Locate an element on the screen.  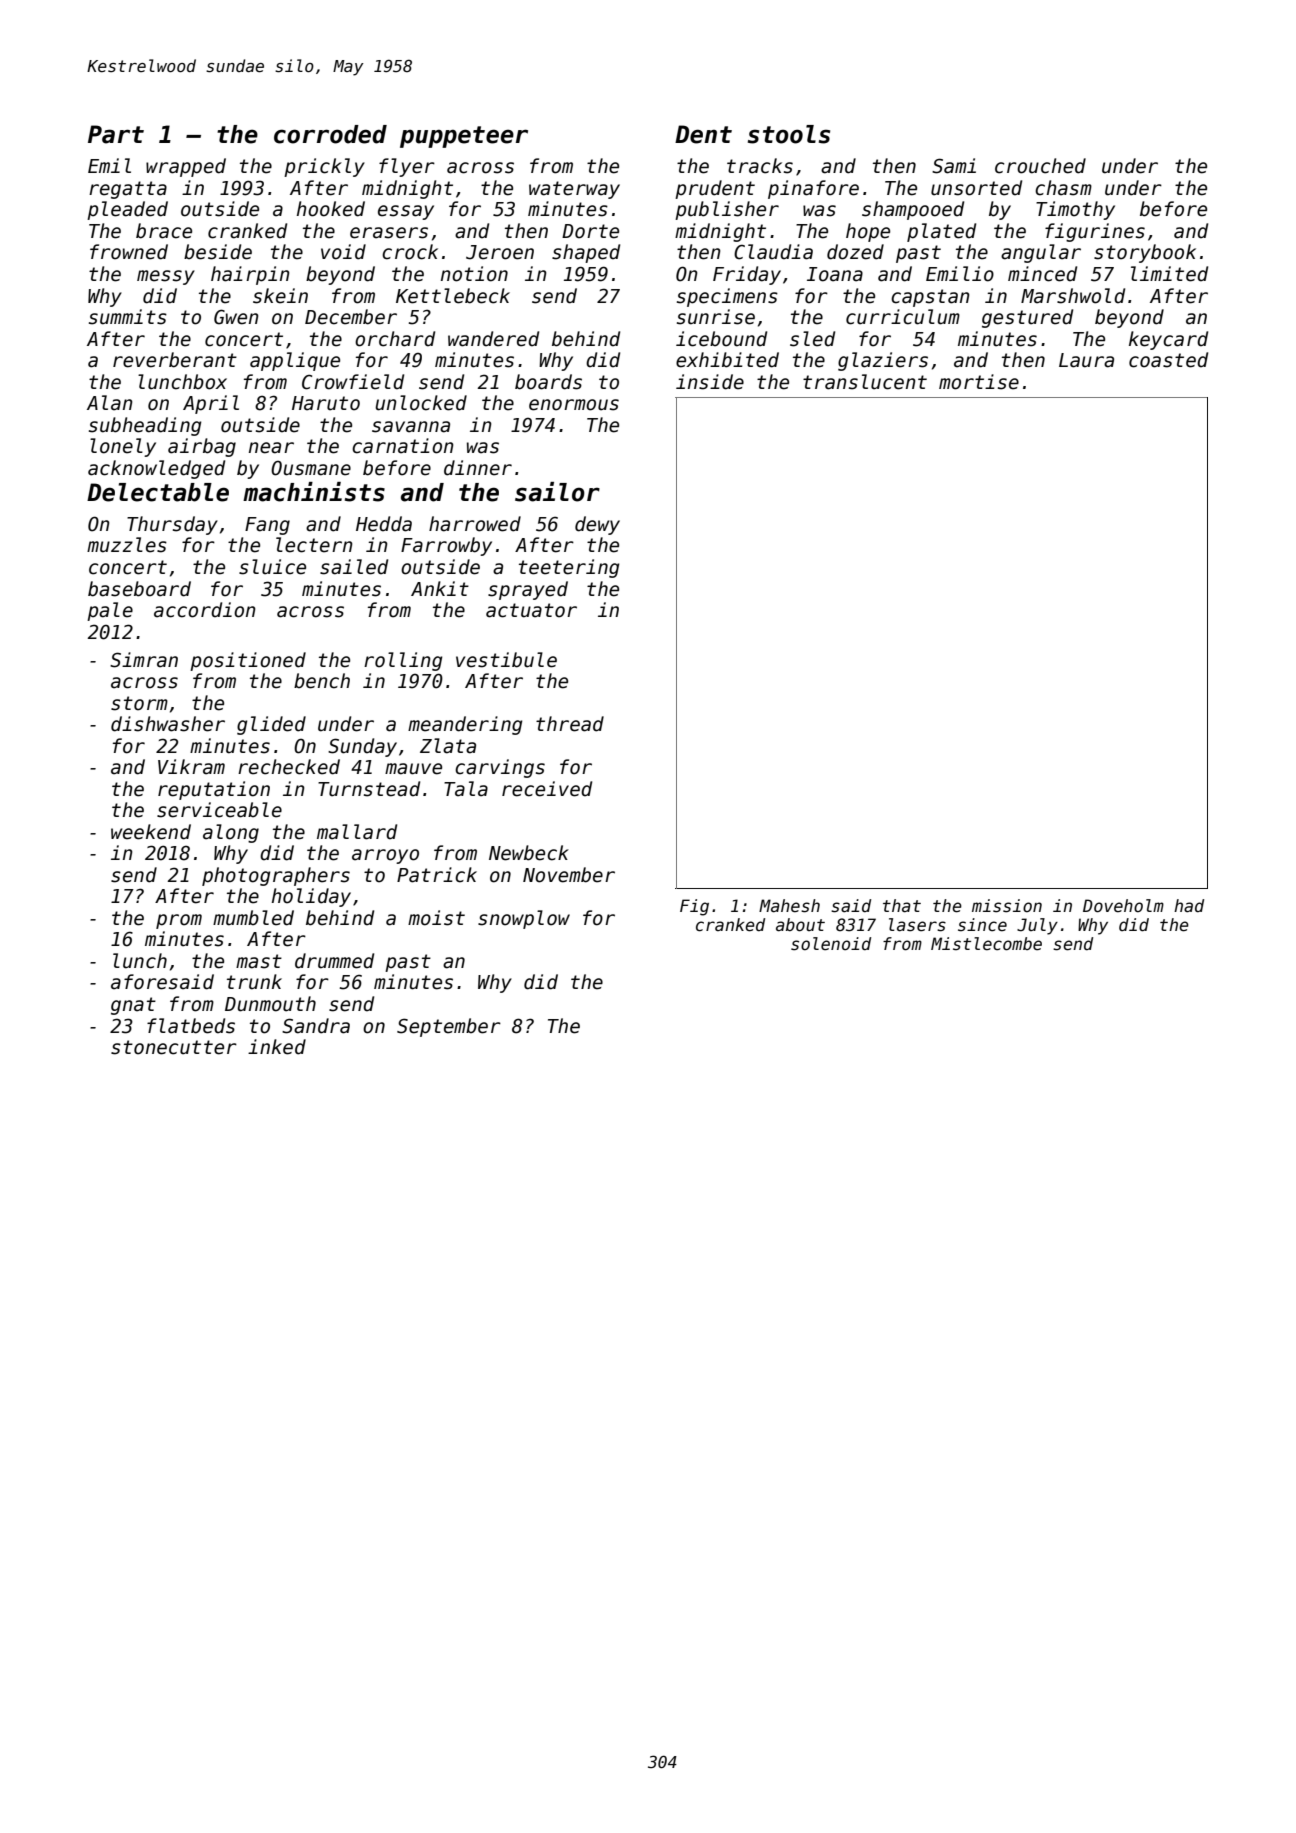
corroded is located at coordinates (330, 134).
